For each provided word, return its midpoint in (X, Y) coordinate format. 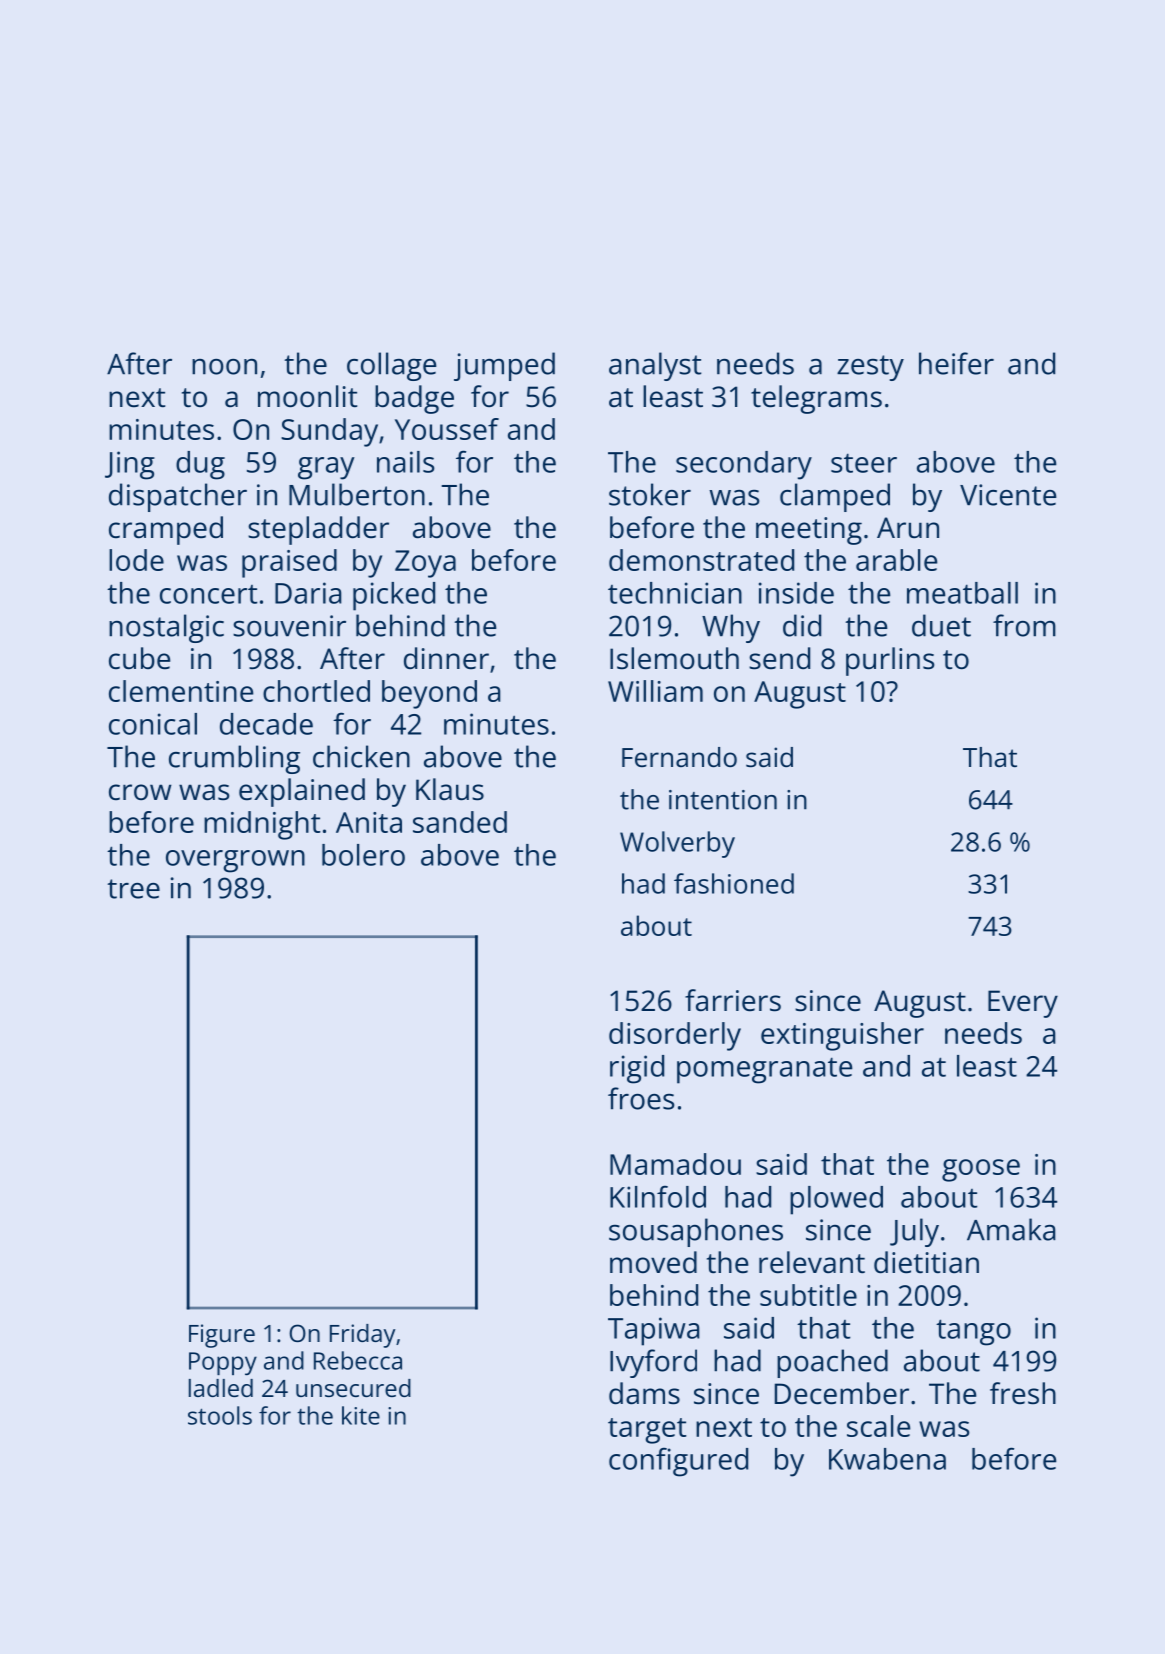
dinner (446, 658)
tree (133, 889)
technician (675, 593)
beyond (429, 694)
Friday (363, 1336)
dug (200, 465)
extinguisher (842, 1036)
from (1024, 625)
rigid (637, 1069)
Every (1023, 1004)
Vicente (1008, 495)
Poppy (223, 1363)
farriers (733, 1000)
